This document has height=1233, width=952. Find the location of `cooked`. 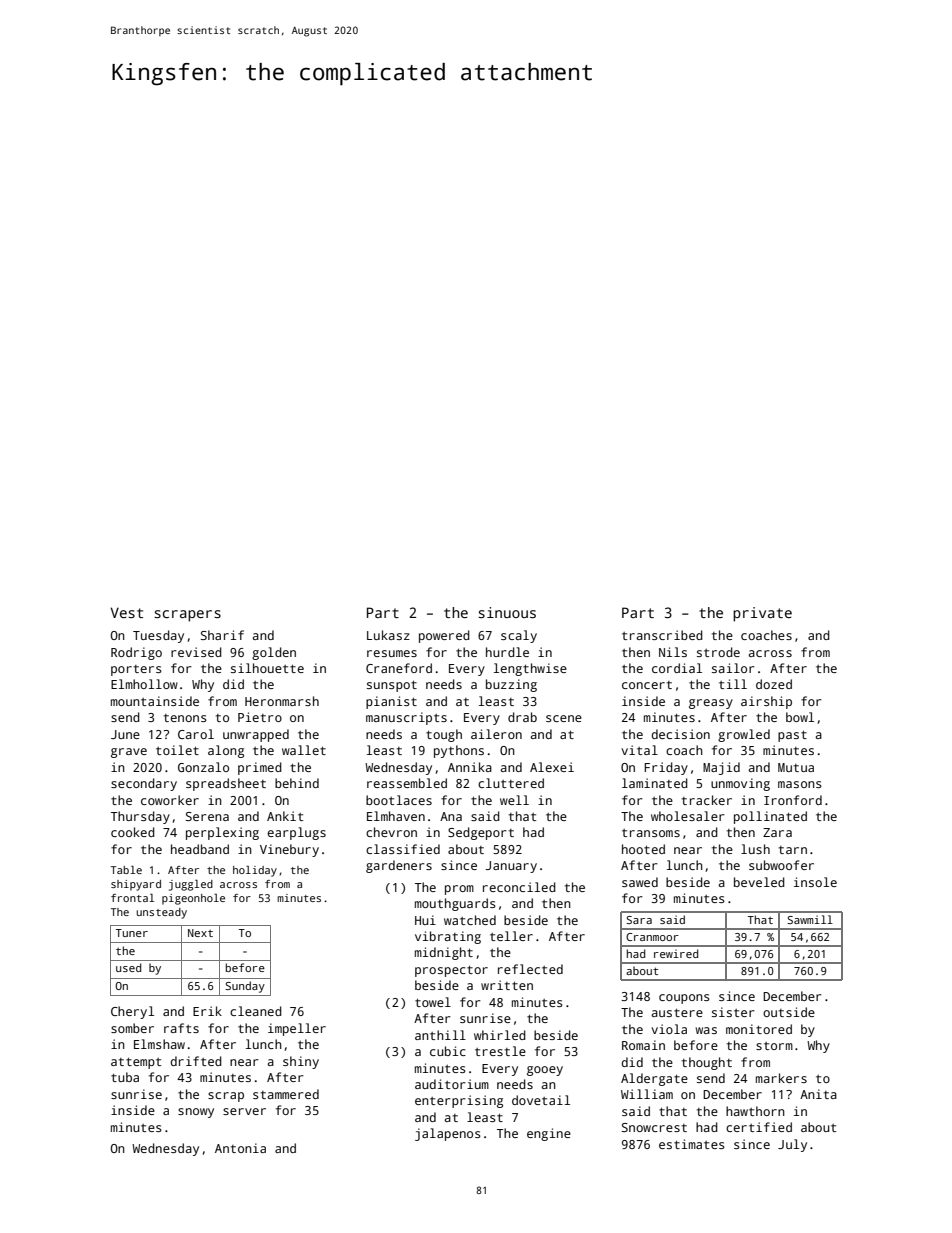

cooked is located at coordinates (133, 832).
